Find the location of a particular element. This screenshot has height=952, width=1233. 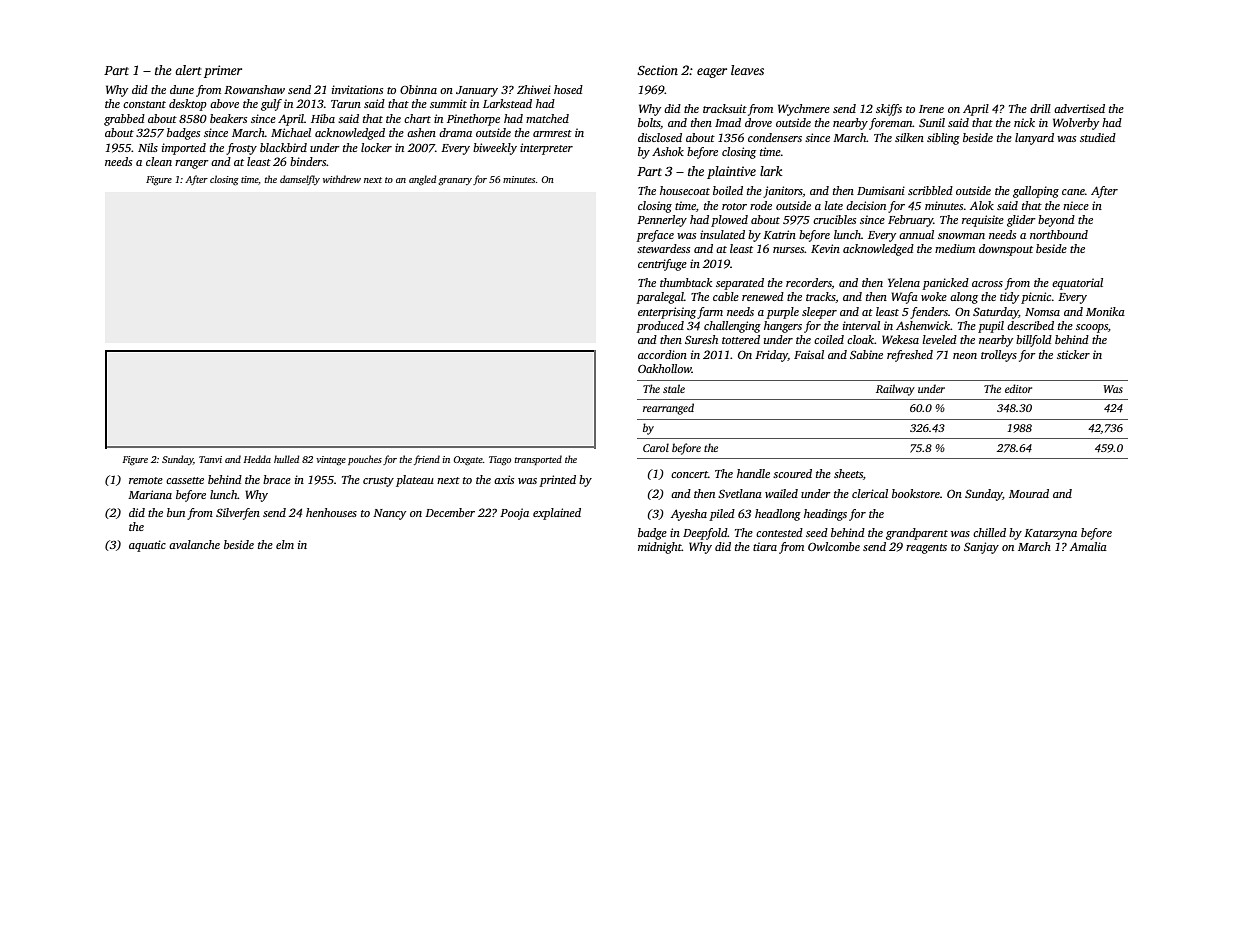

leaves is located at coordinates (747, 70).
